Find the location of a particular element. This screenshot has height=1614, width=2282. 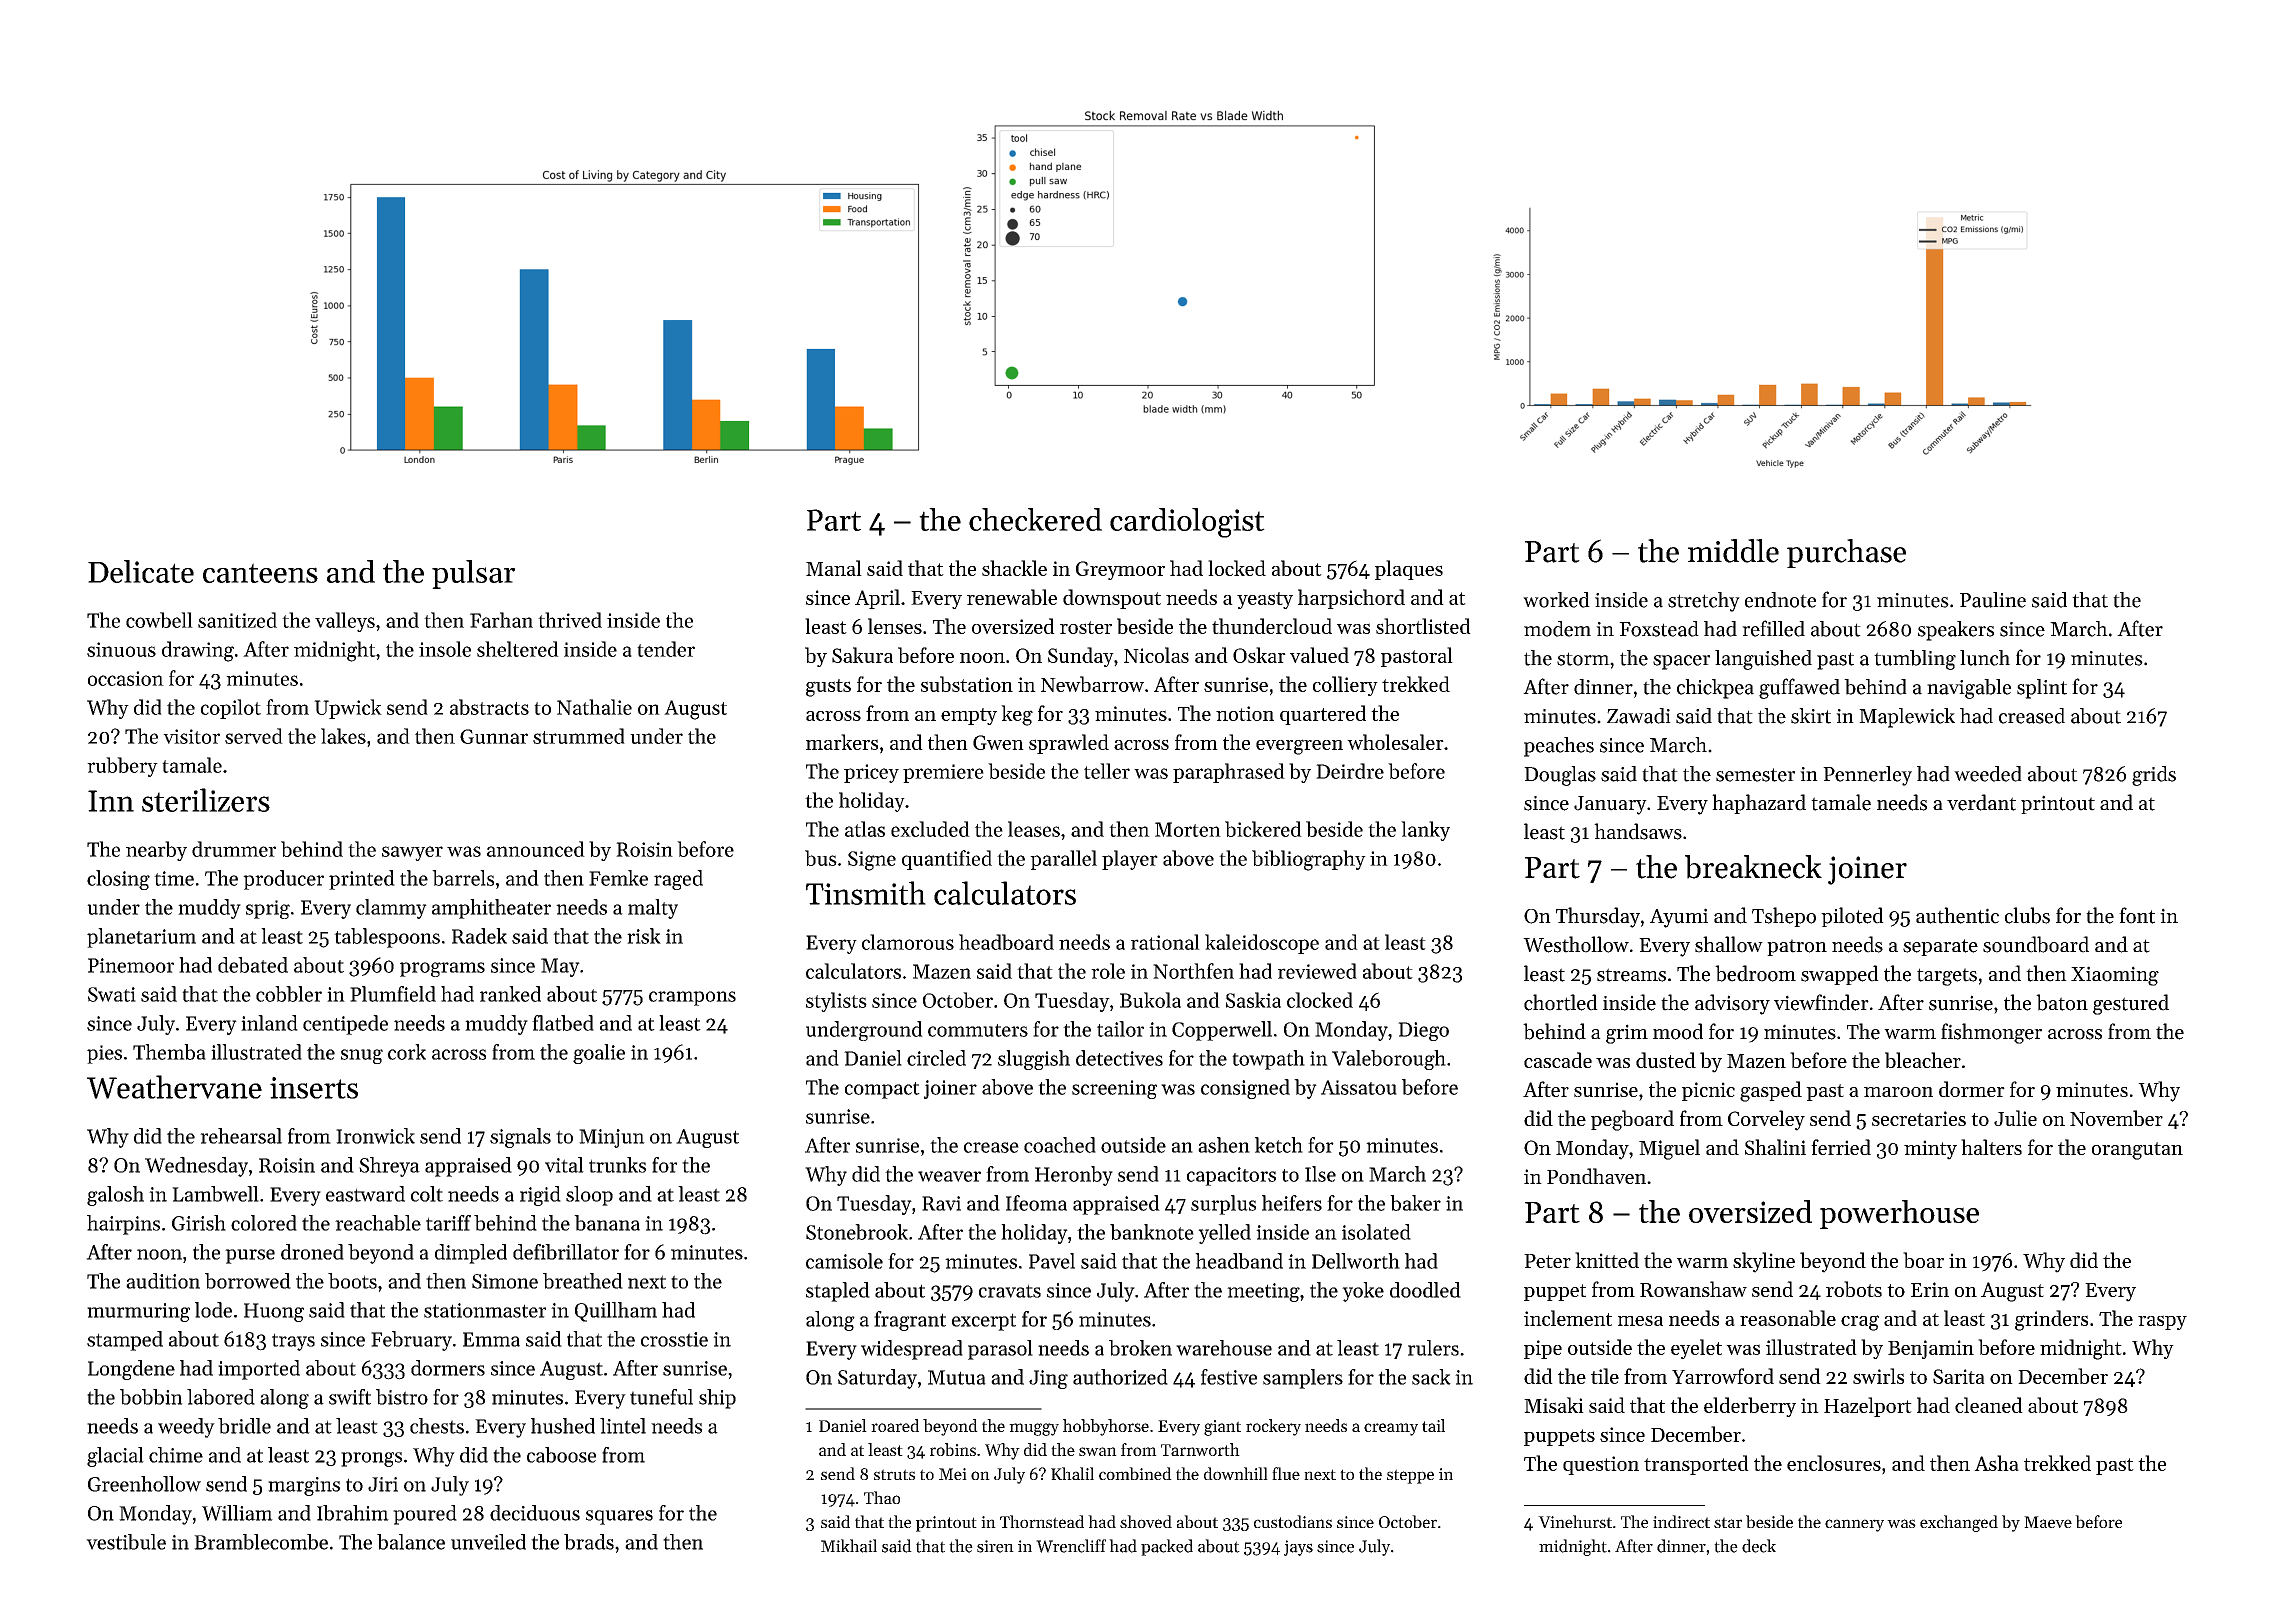

orangutan is located at coordinates (2137, 1151).
